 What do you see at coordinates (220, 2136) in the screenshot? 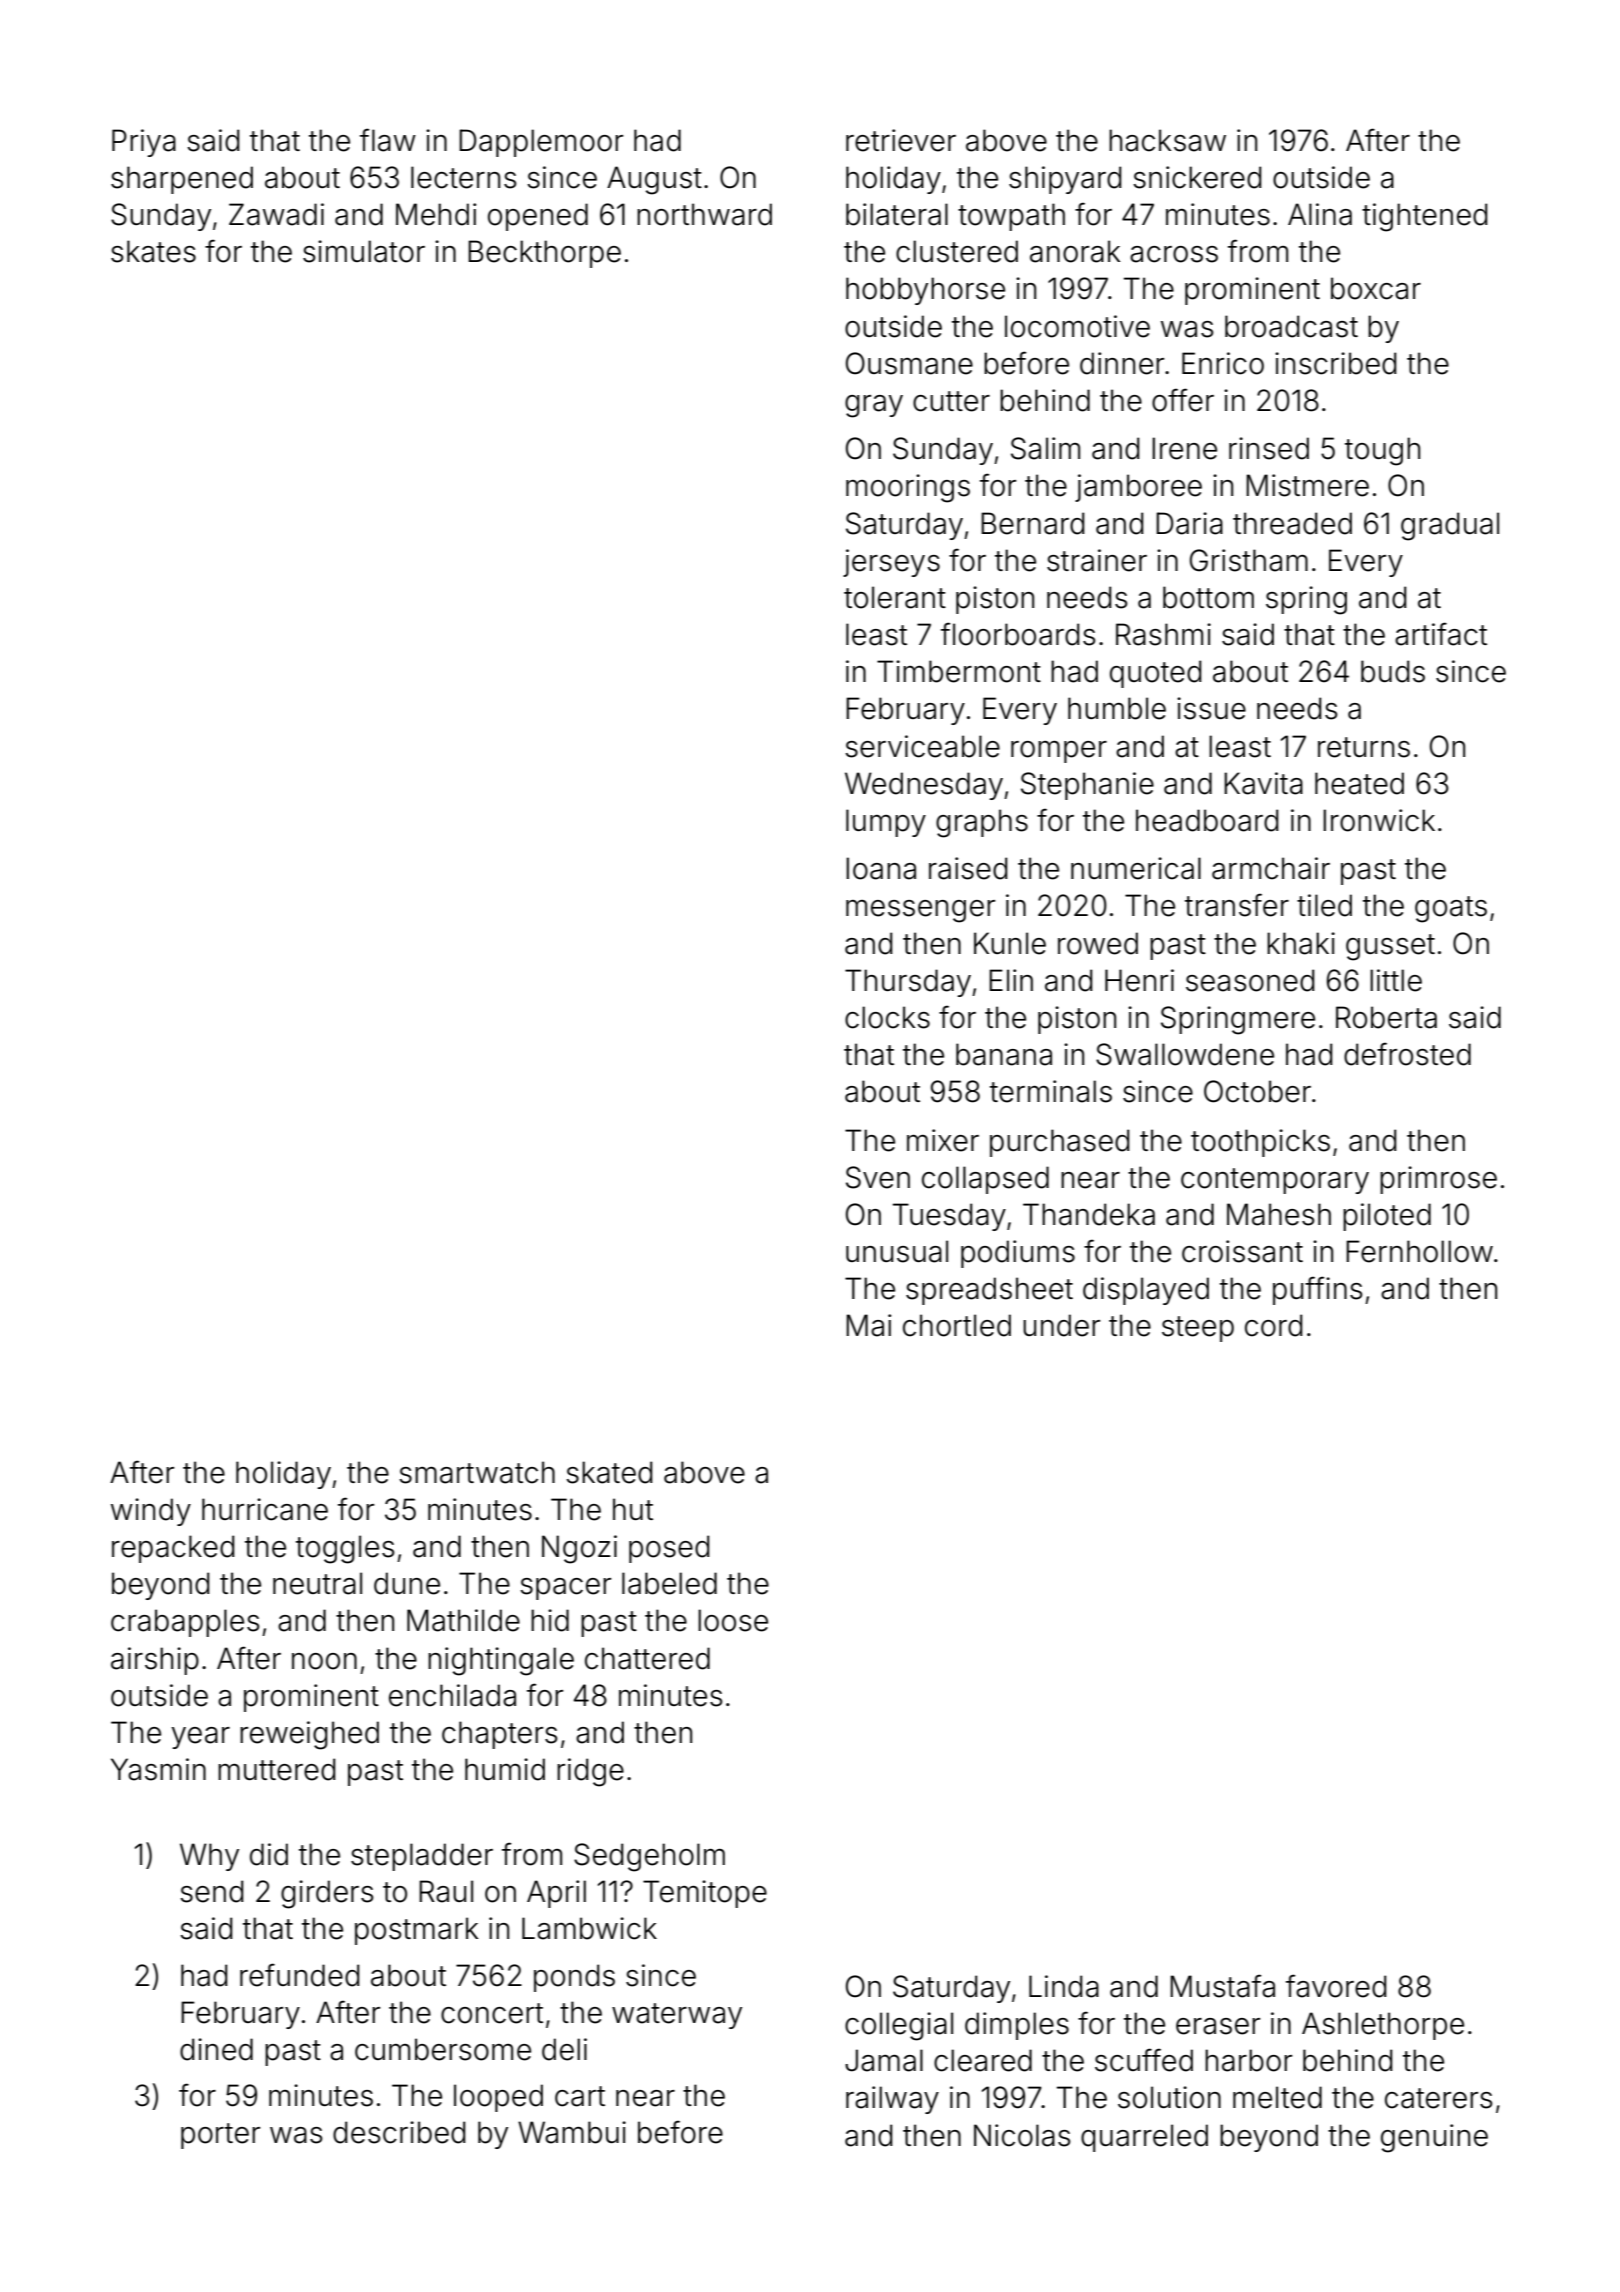
I see `porter` at bounding box center [220, 2136].
